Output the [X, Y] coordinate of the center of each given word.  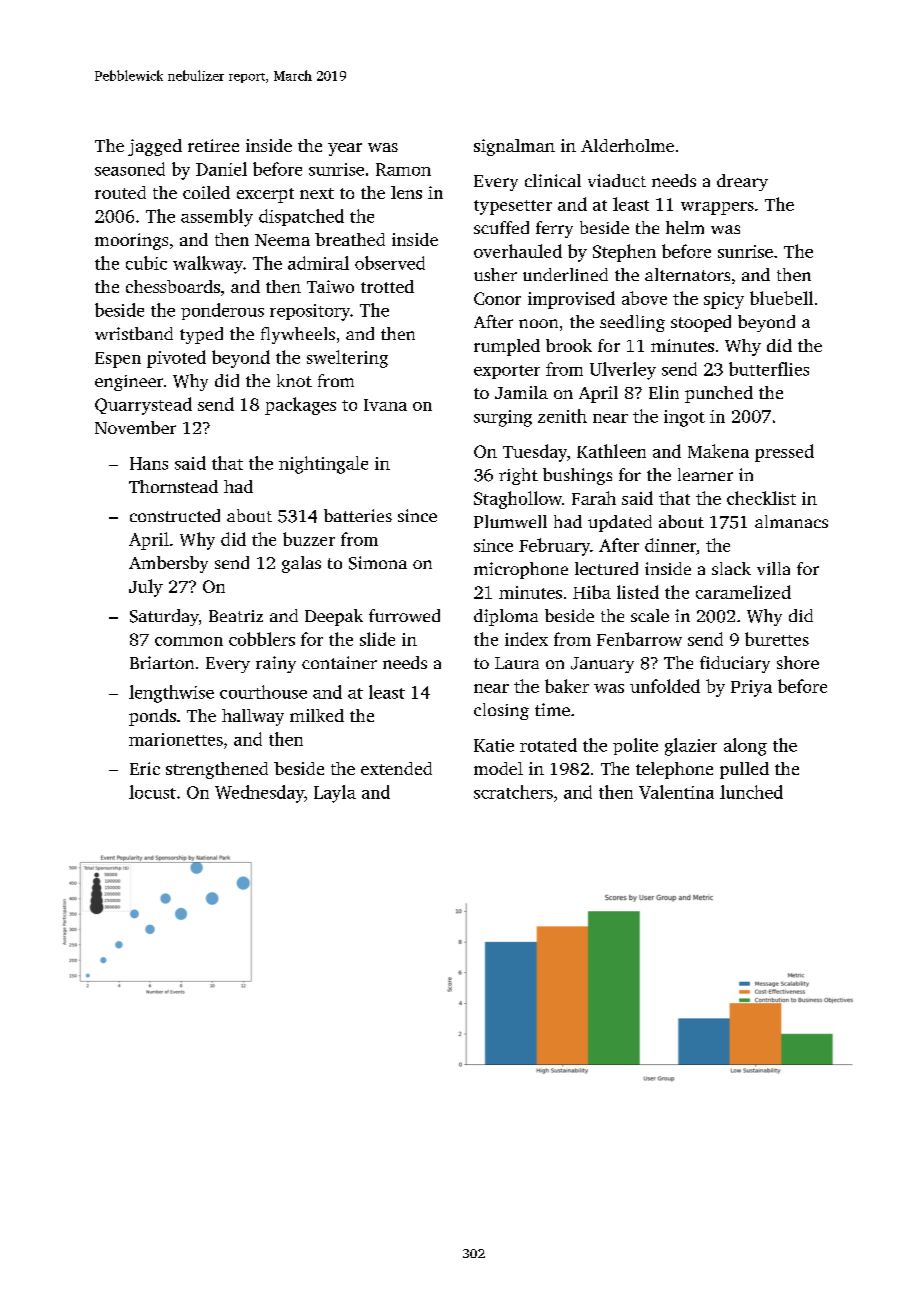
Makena [718, 451]
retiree [213, 145]
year [345, 149]
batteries [358, 515]
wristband [134, 333]
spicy [724, 300]
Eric [145, 768]
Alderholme [627, 145]
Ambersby [168, 564]
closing [501, 711]
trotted [387, 286]
